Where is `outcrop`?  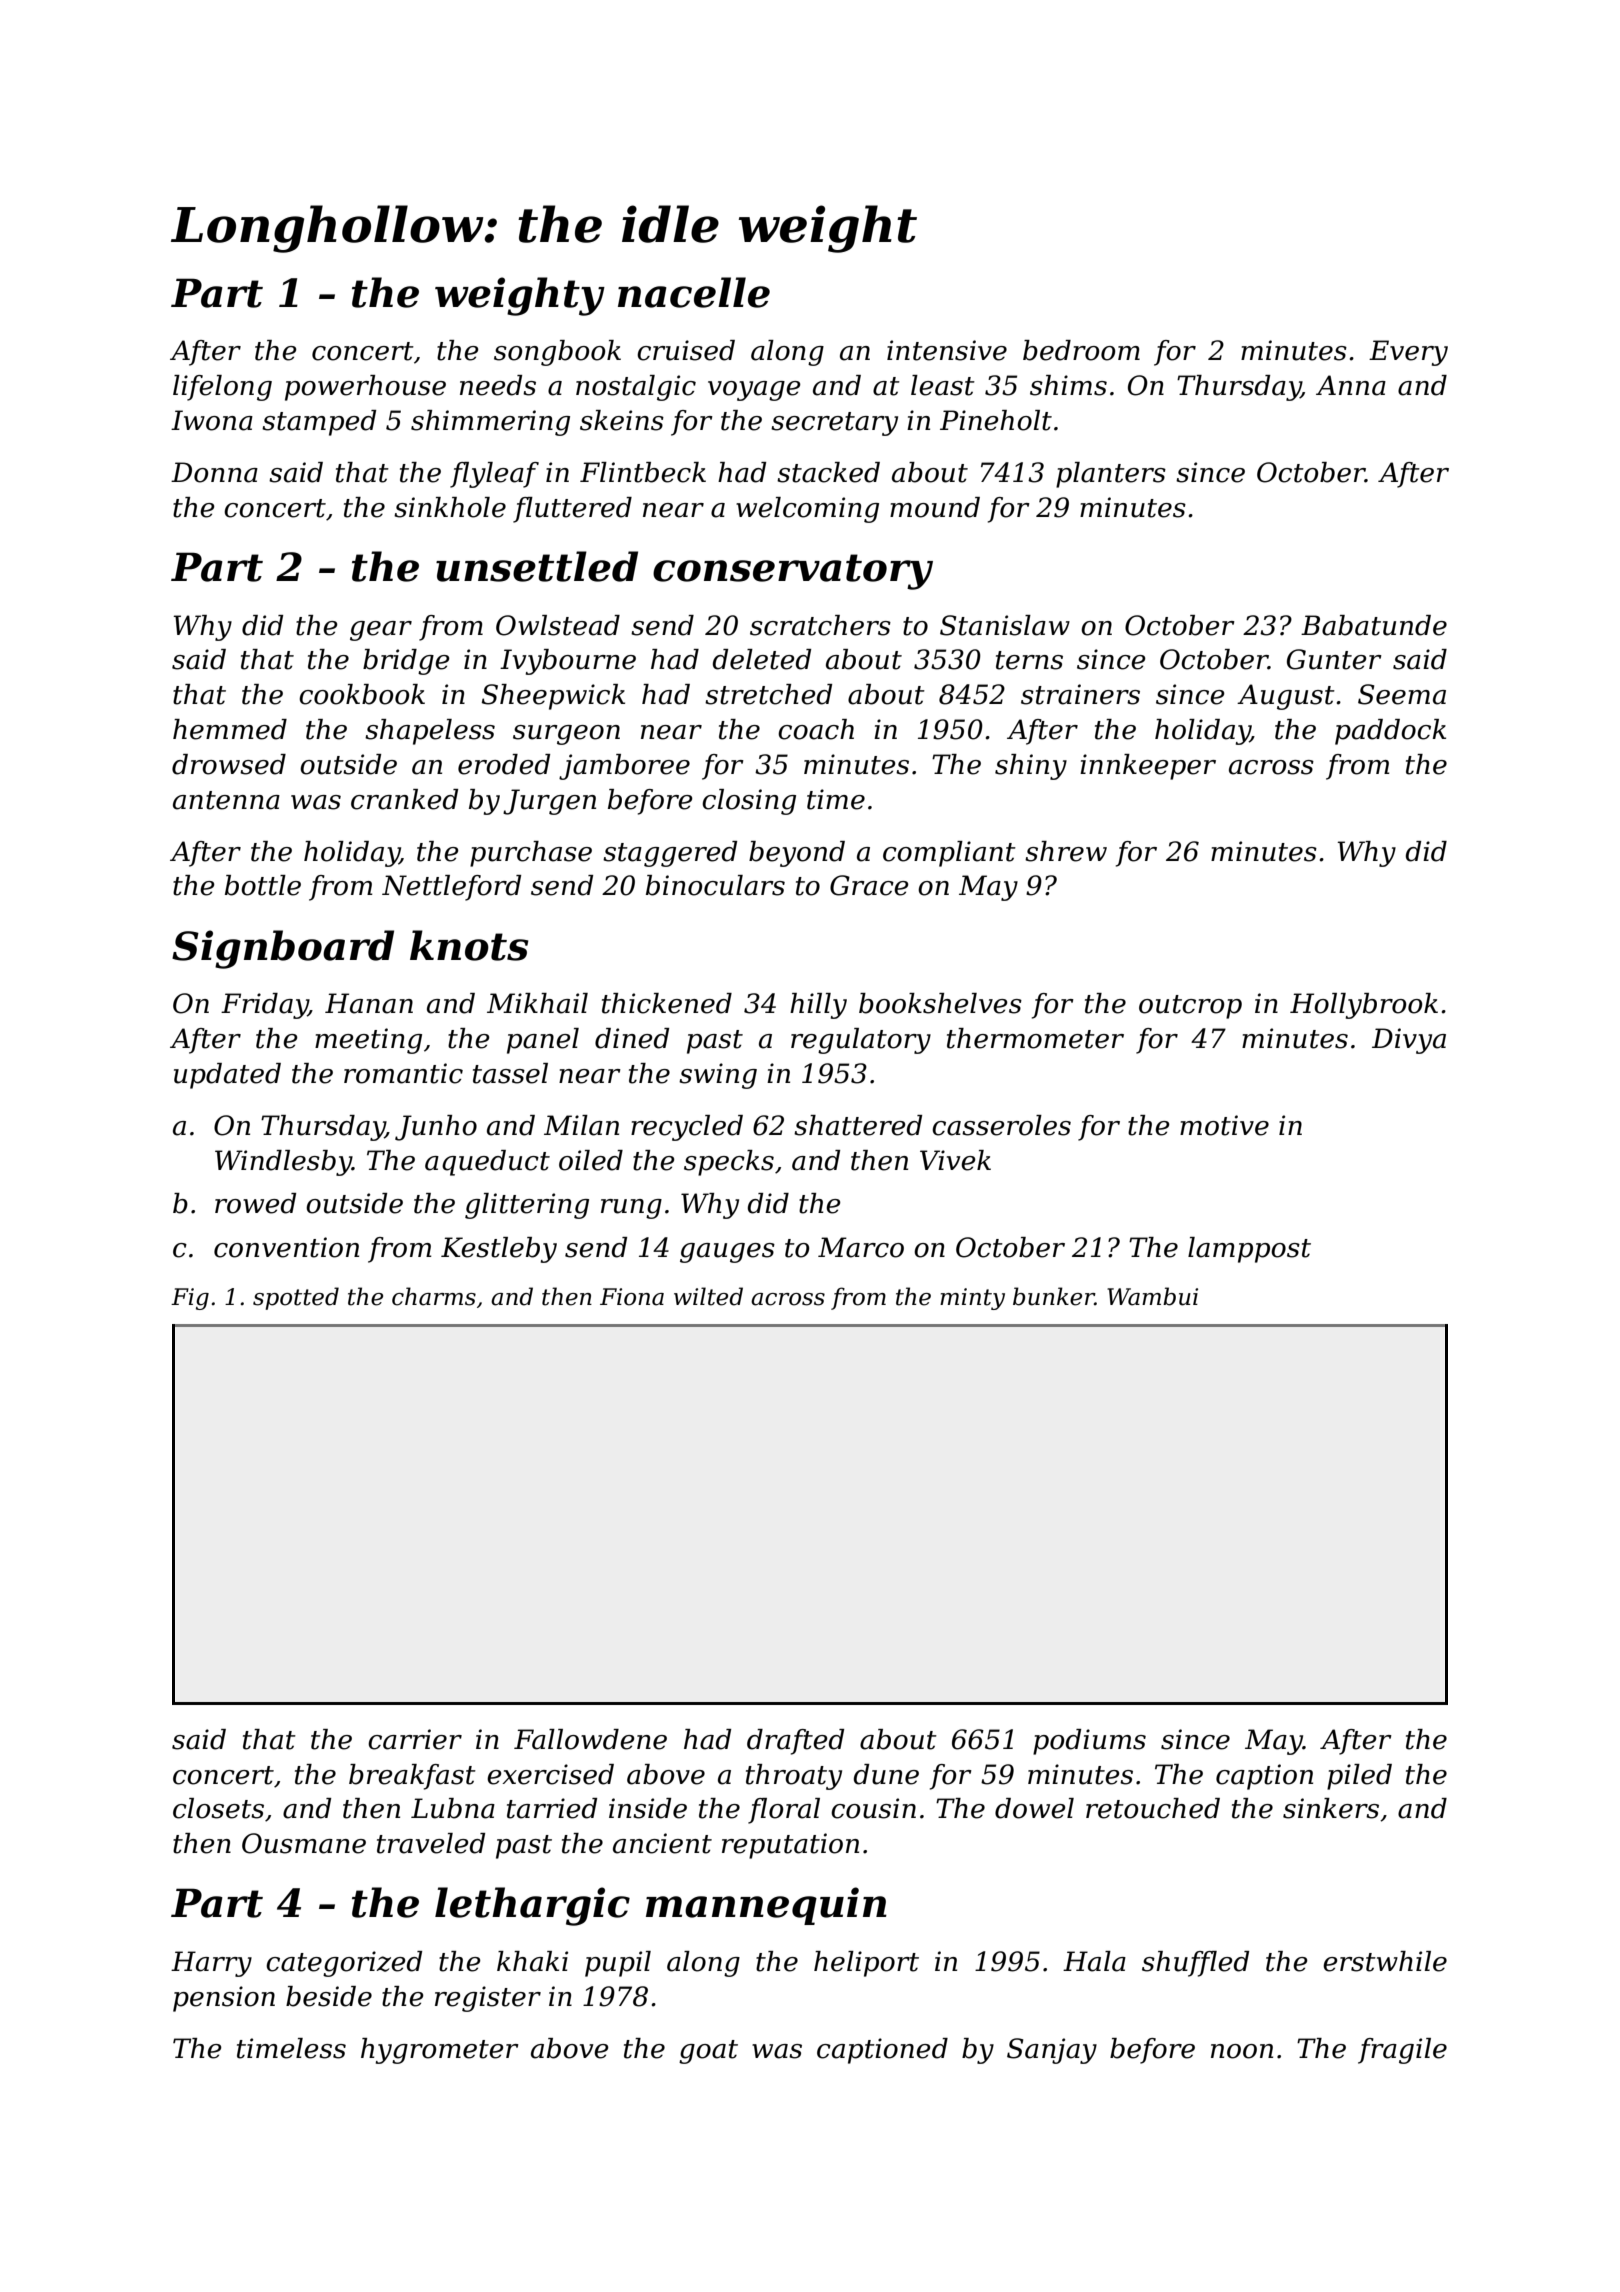
outcrop is located at coordinates (1190, 1007).
